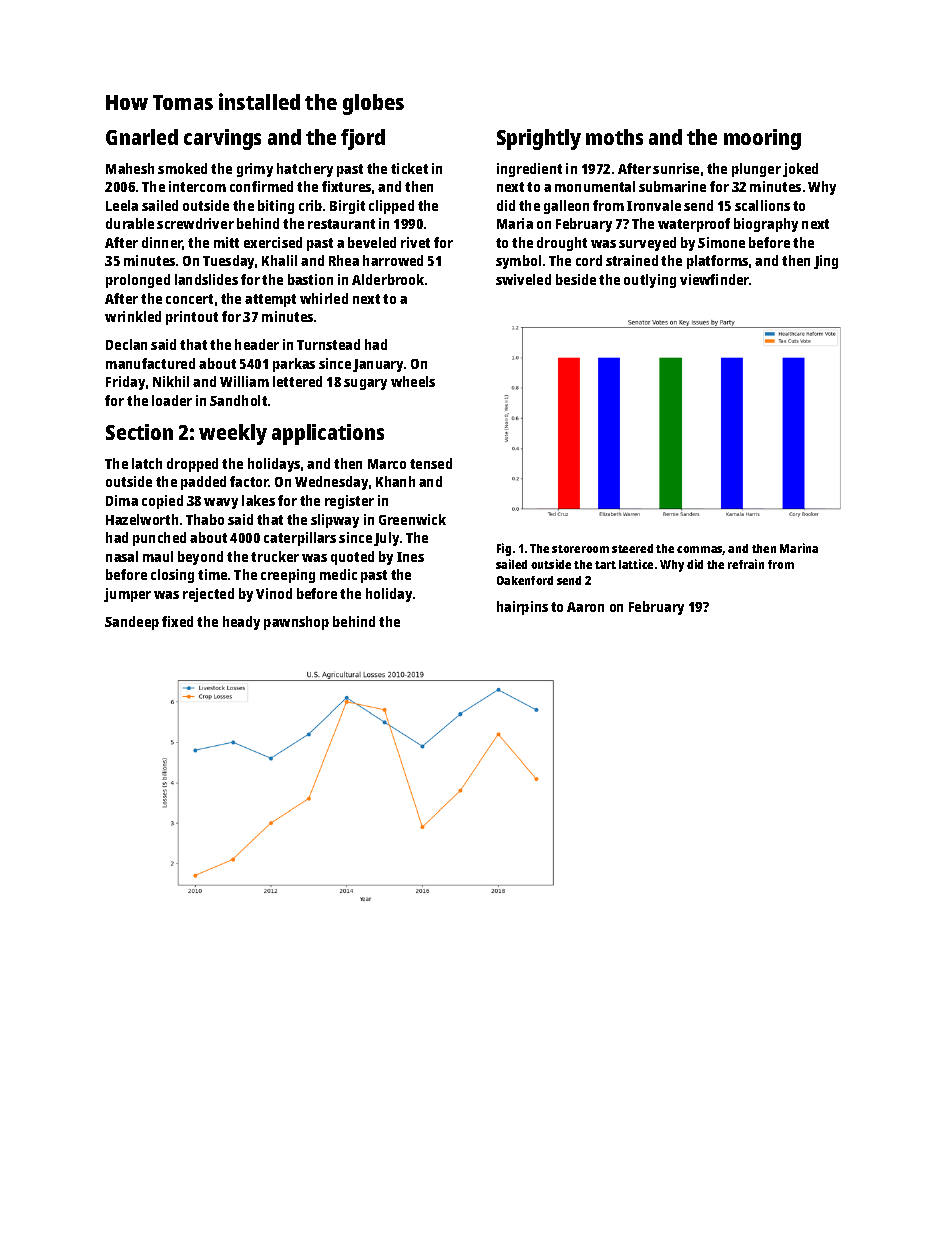 The width and height of the document is (952, 1233). What do you see at coordinates (182, 168) in the document?
I see `smoked` at bounding box center [182, 168].
